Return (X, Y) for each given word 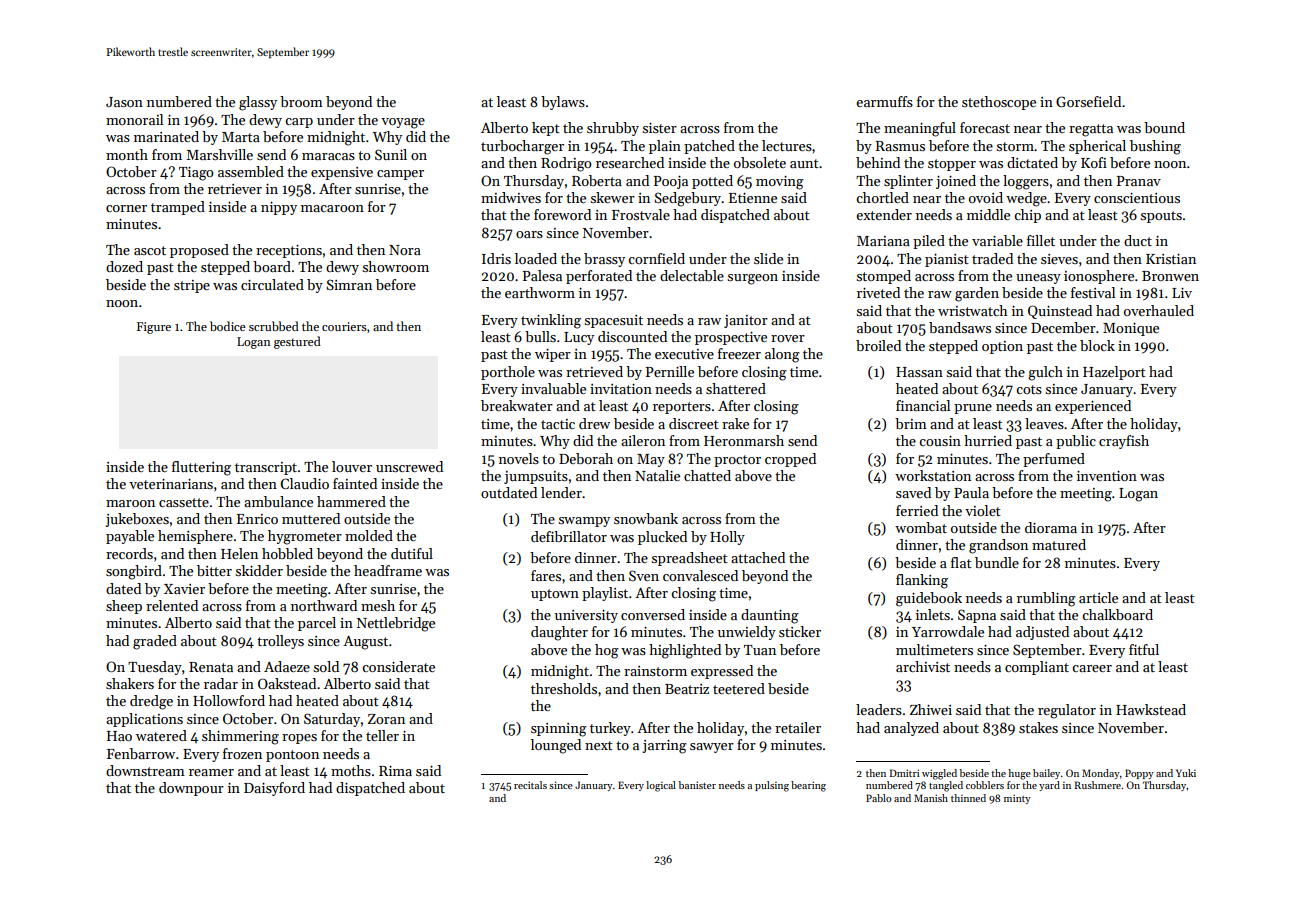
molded (369, 535)
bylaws (563, 103)
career (1092, 668)
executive (684, 354)
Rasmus (900, 146)
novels (519, 458)
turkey (610, 729)
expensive (342, 173)
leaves (1044, 423)
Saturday (332, 720)
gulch (1045, 373)
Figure (154, 328)
